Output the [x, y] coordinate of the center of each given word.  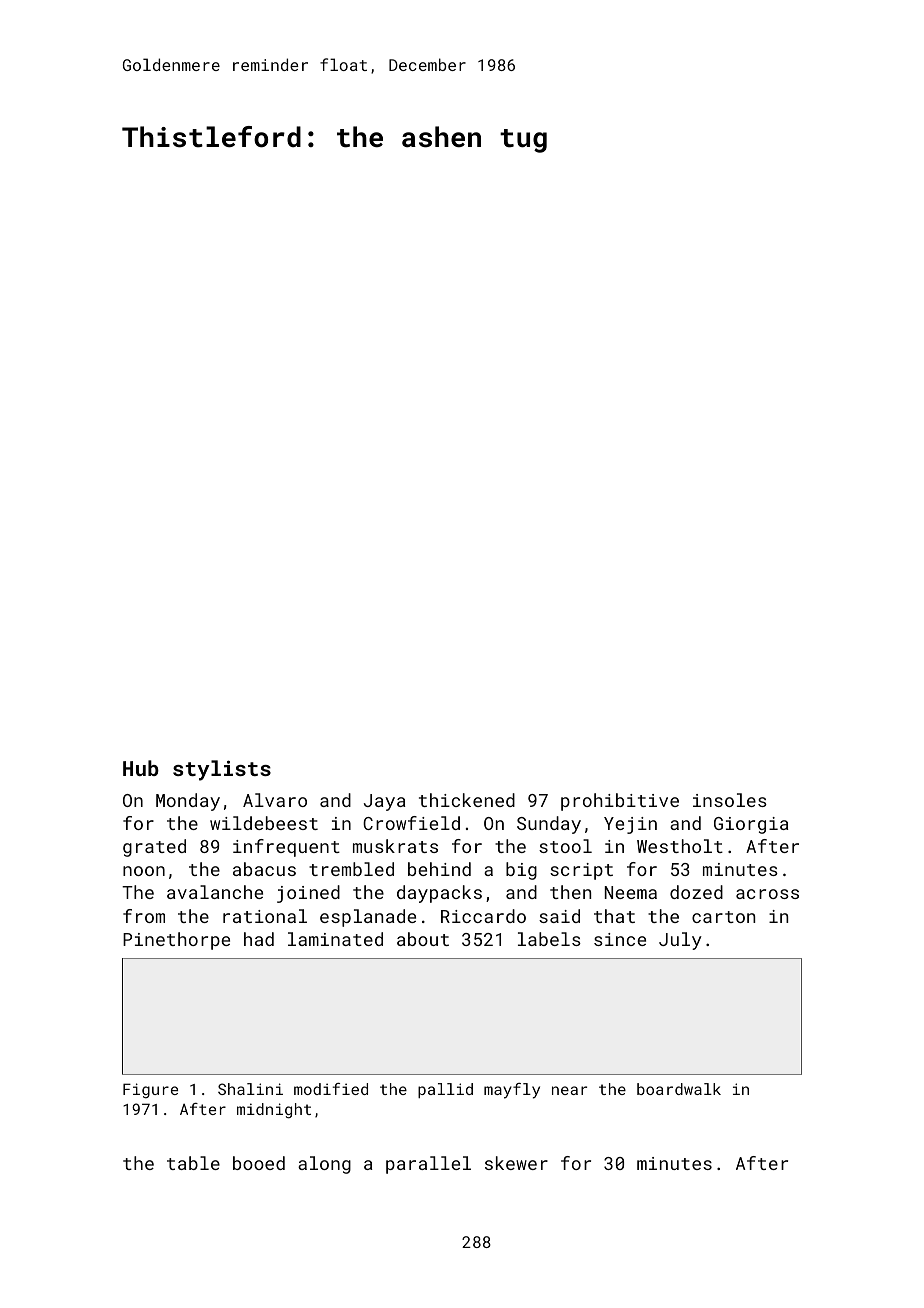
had [259, 939]
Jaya [384, 802]
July [680, 941]
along [324, 1165]
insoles [730, 800]
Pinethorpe [176, 941]
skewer [516, 1163]
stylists [222, 770]
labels [549, 939]
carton [723, 917]
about [423, 939]
